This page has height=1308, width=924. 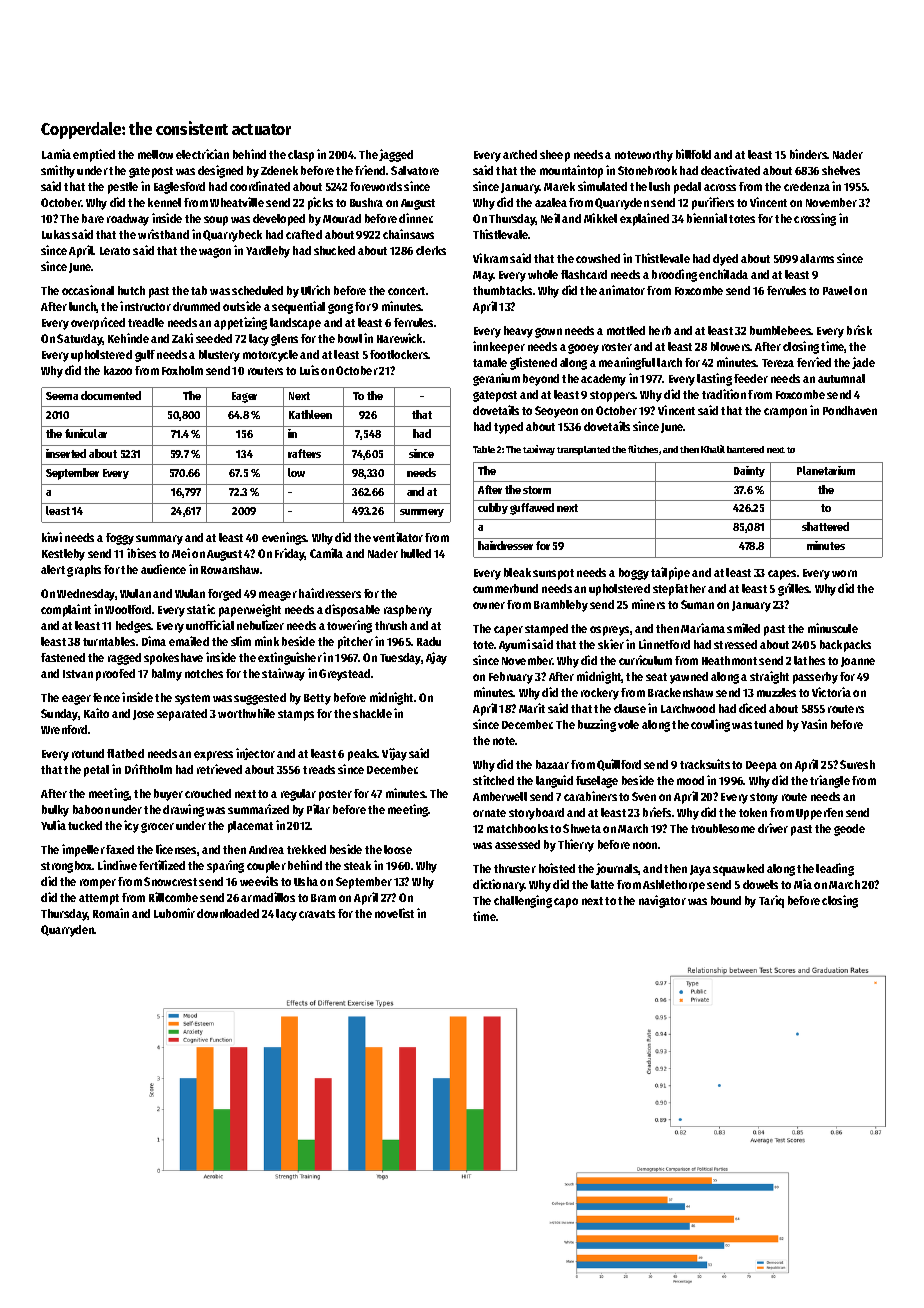 What do you see at coordinates (738, 870) in the page?
I see `squawked` at bounding box center [738, 870].
